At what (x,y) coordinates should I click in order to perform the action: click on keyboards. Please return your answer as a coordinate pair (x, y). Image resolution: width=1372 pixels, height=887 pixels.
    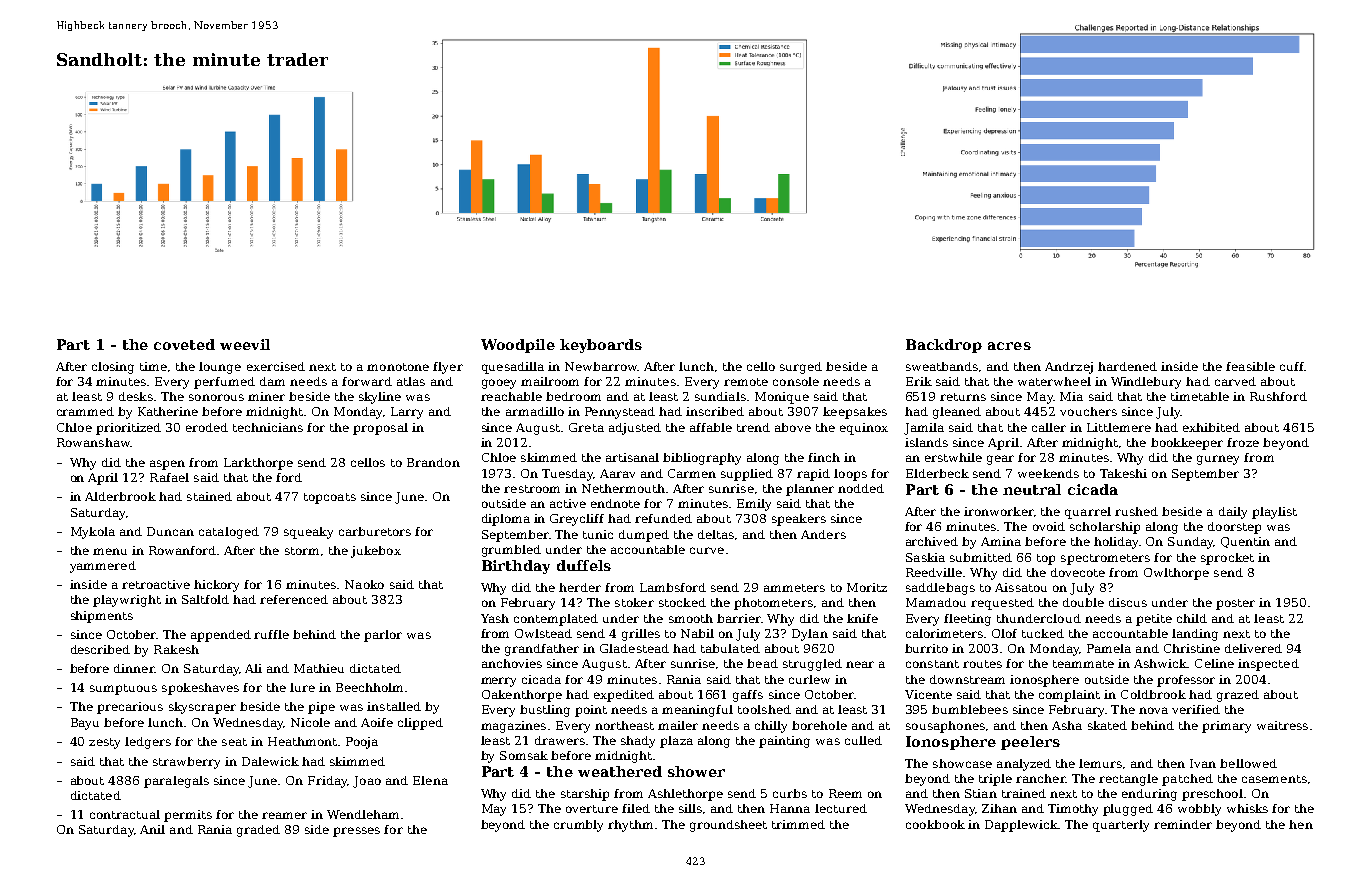
    Looking at the image, I should click on (601, 346).
